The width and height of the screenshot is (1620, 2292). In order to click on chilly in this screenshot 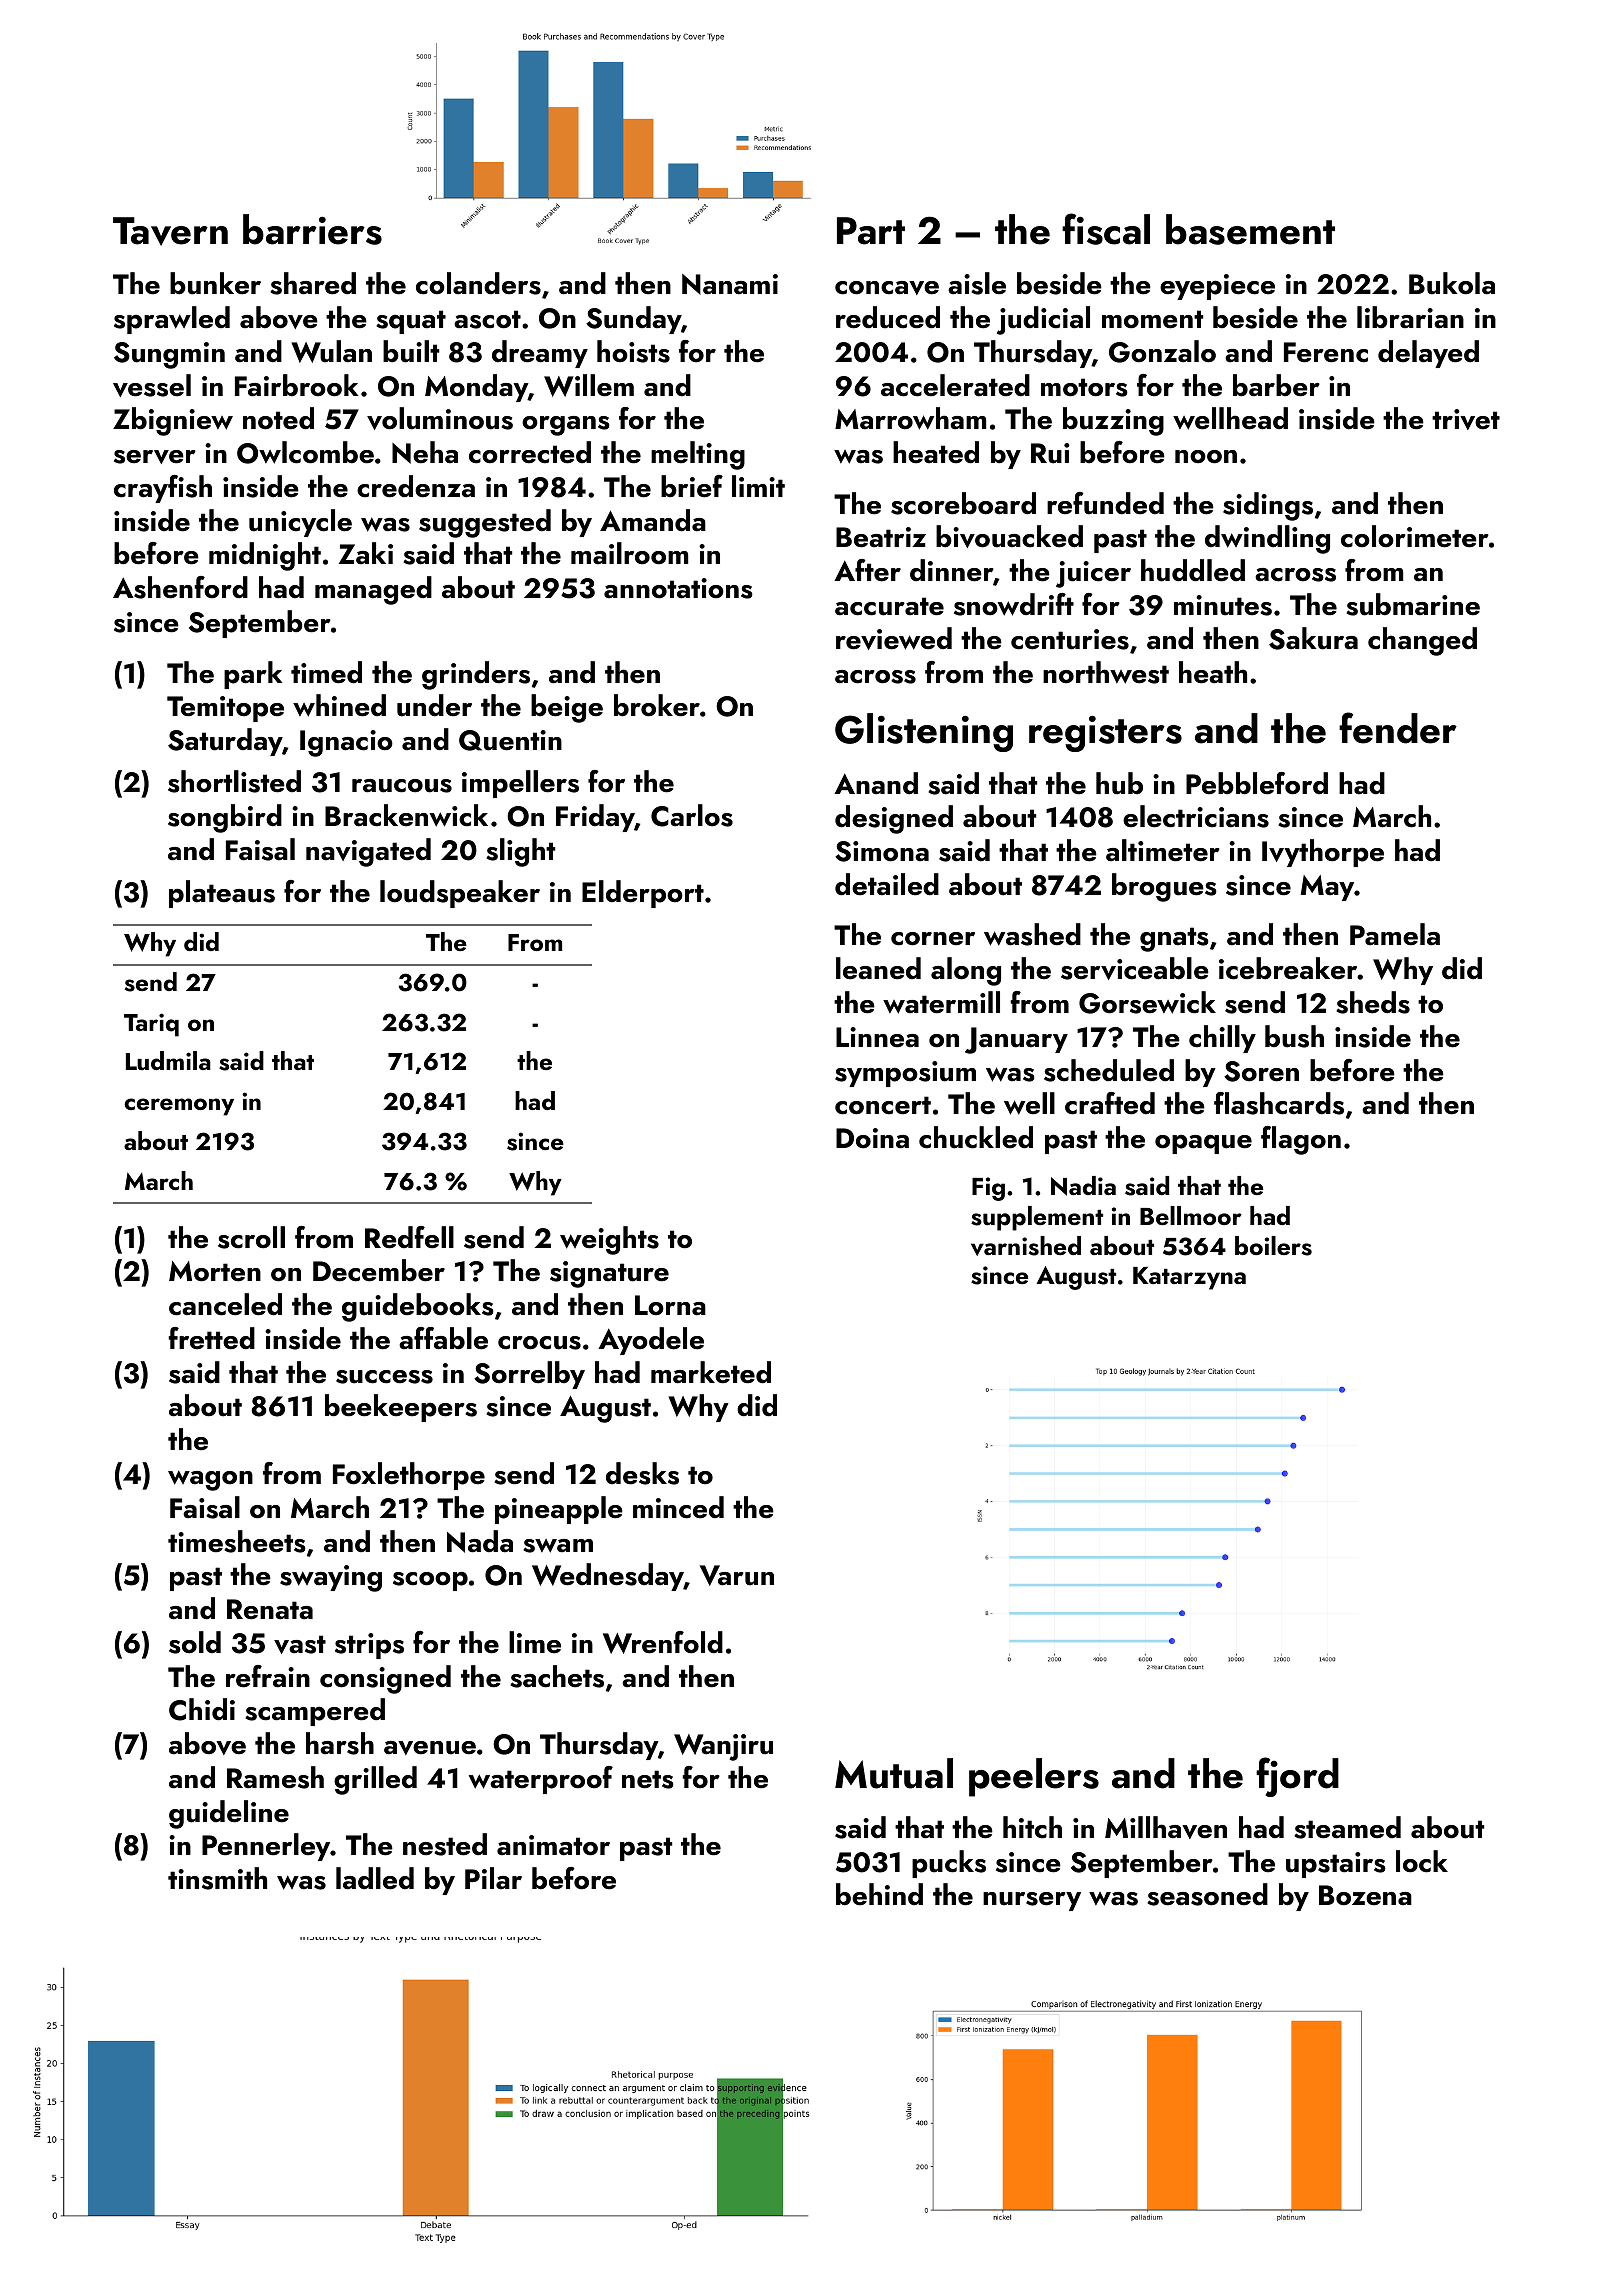, I will do `click(1222, 1039)`.
